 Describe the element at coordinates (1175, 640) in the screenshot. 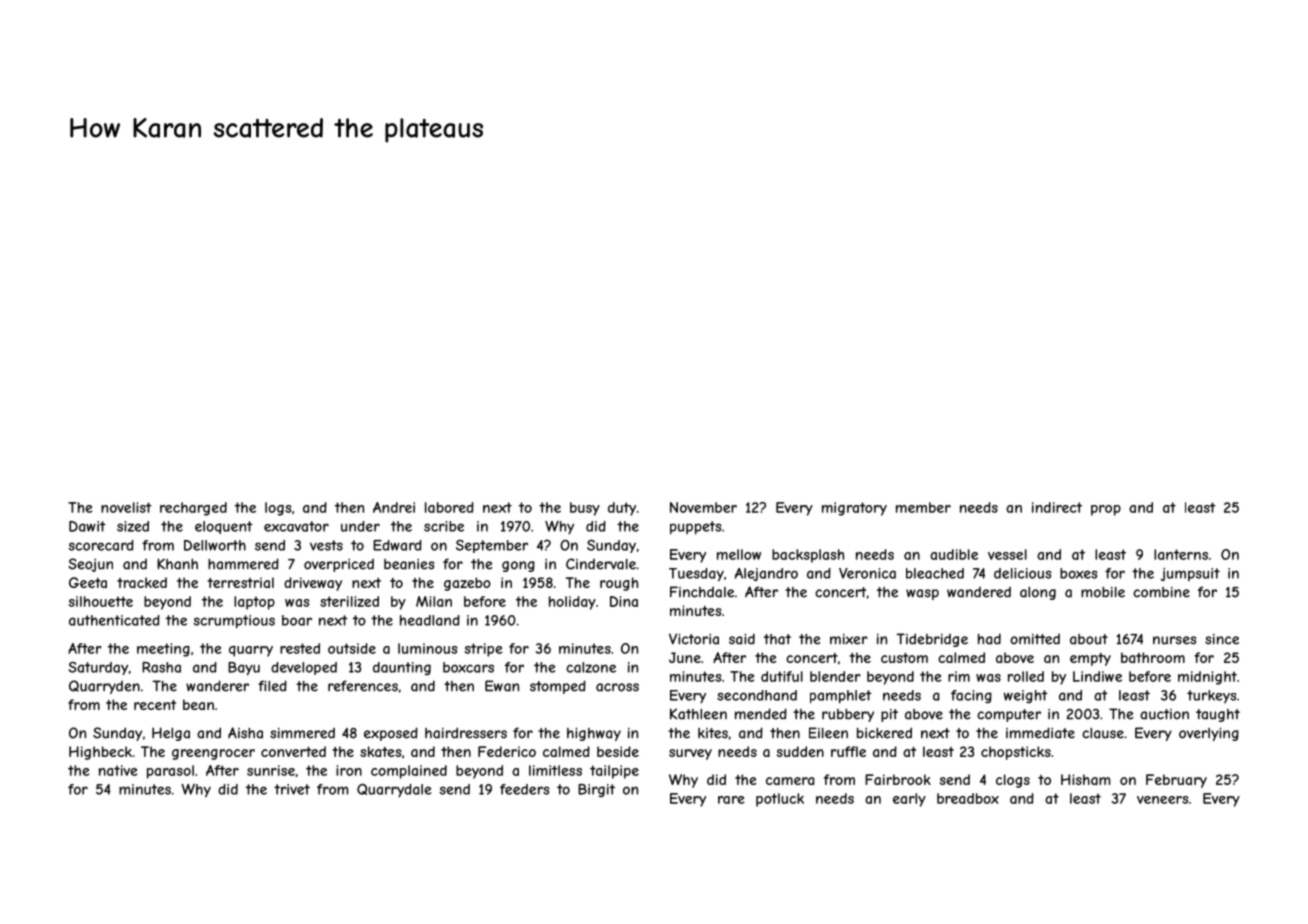

I see `nurses` at that location.
